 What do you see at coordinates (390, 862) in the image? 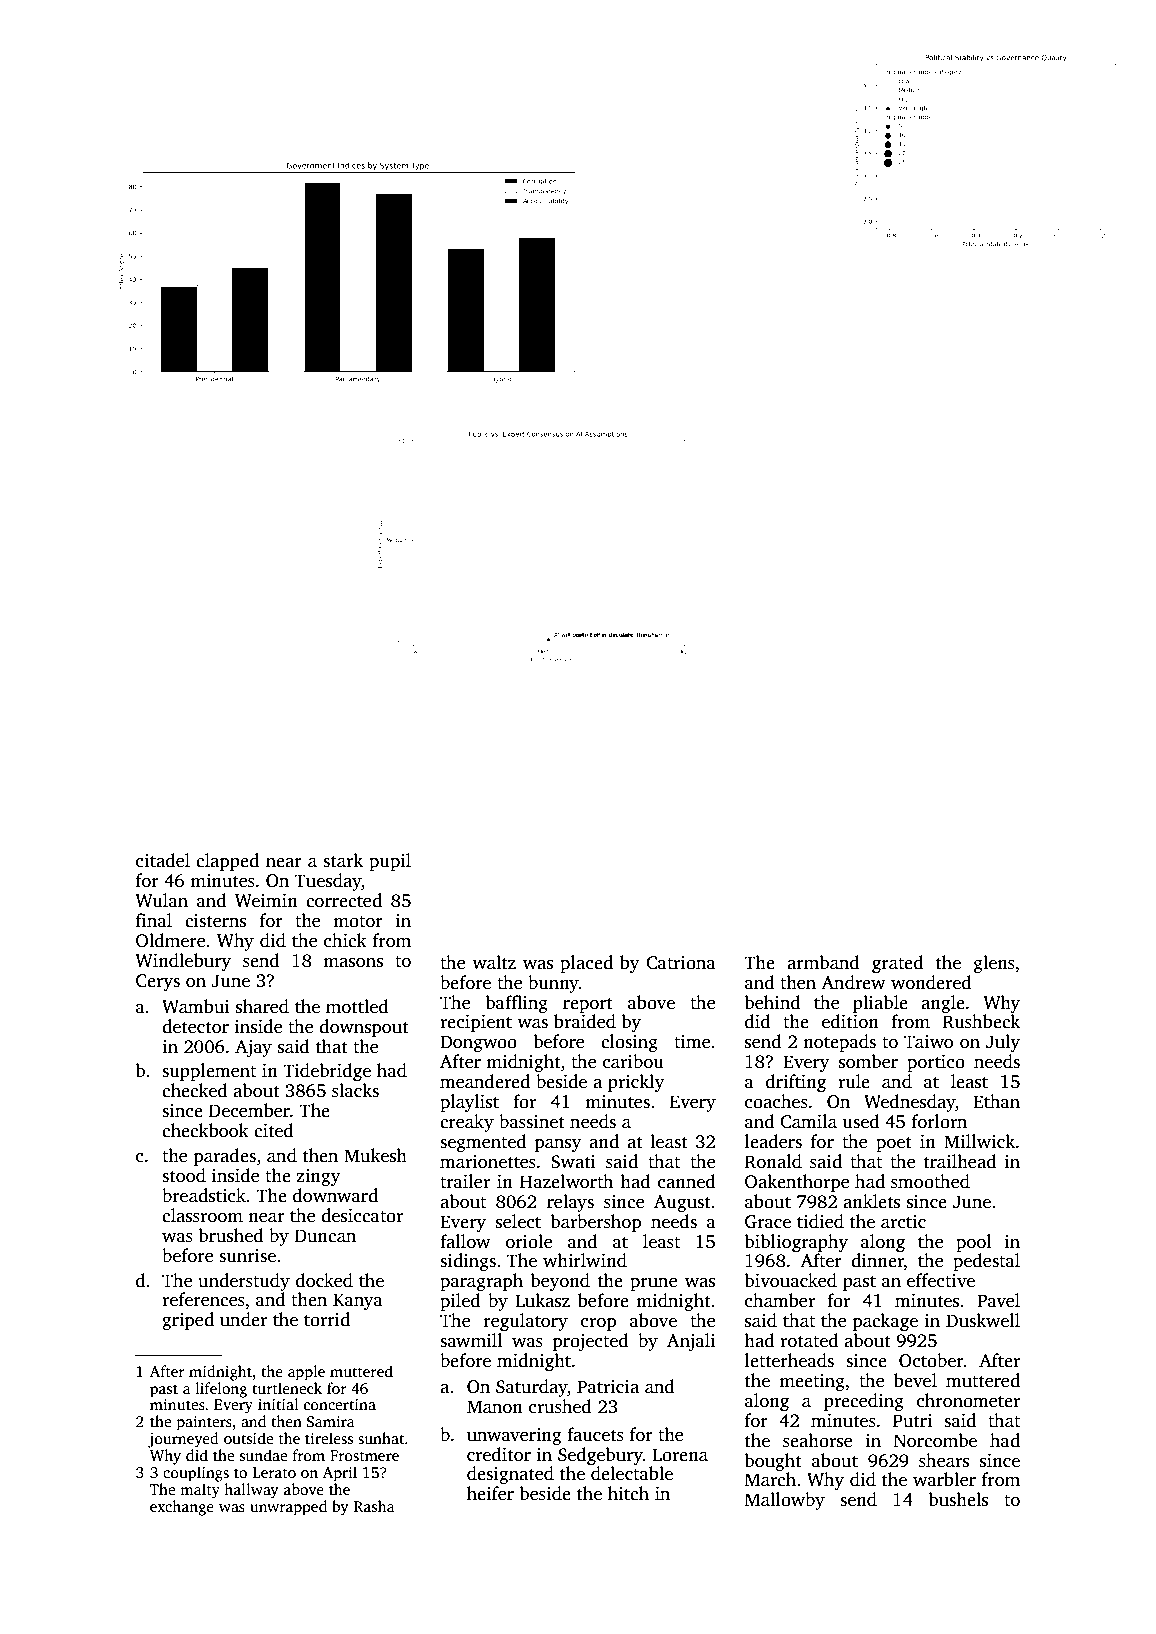
I see `pupil` at bounding box center [390, 862].
